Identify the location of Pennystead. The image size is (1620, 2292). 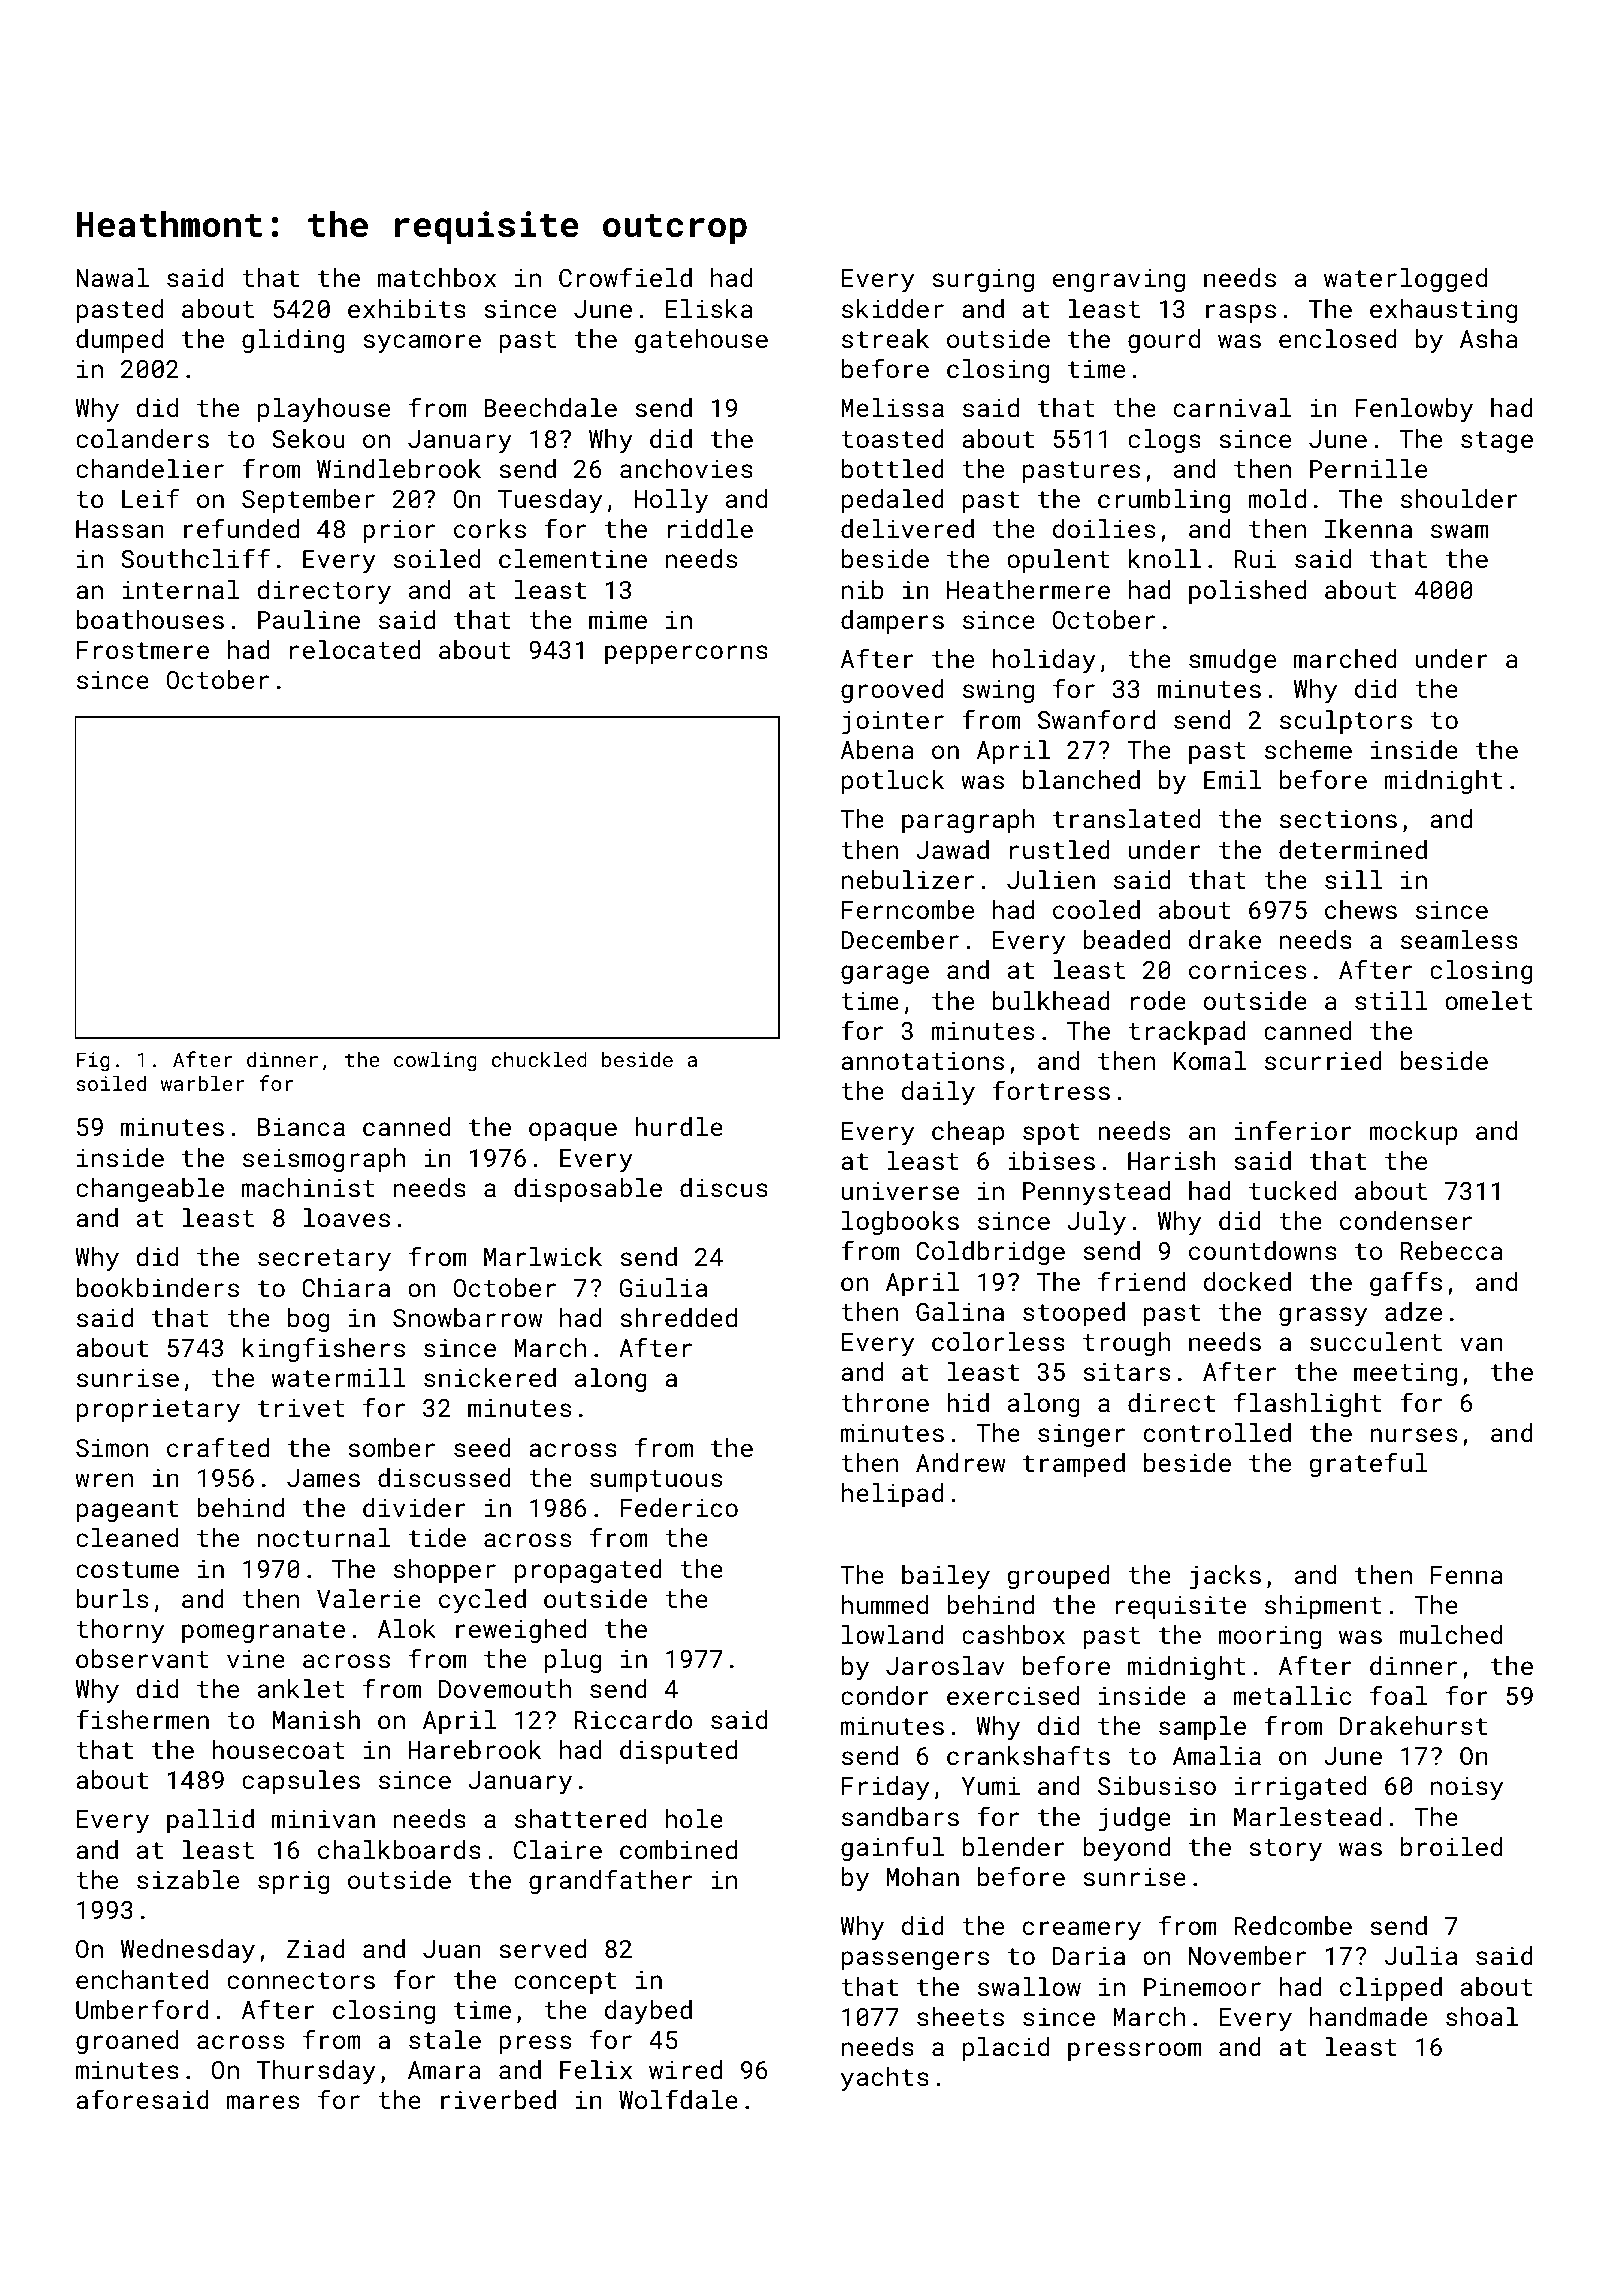
(1096, 1193).
